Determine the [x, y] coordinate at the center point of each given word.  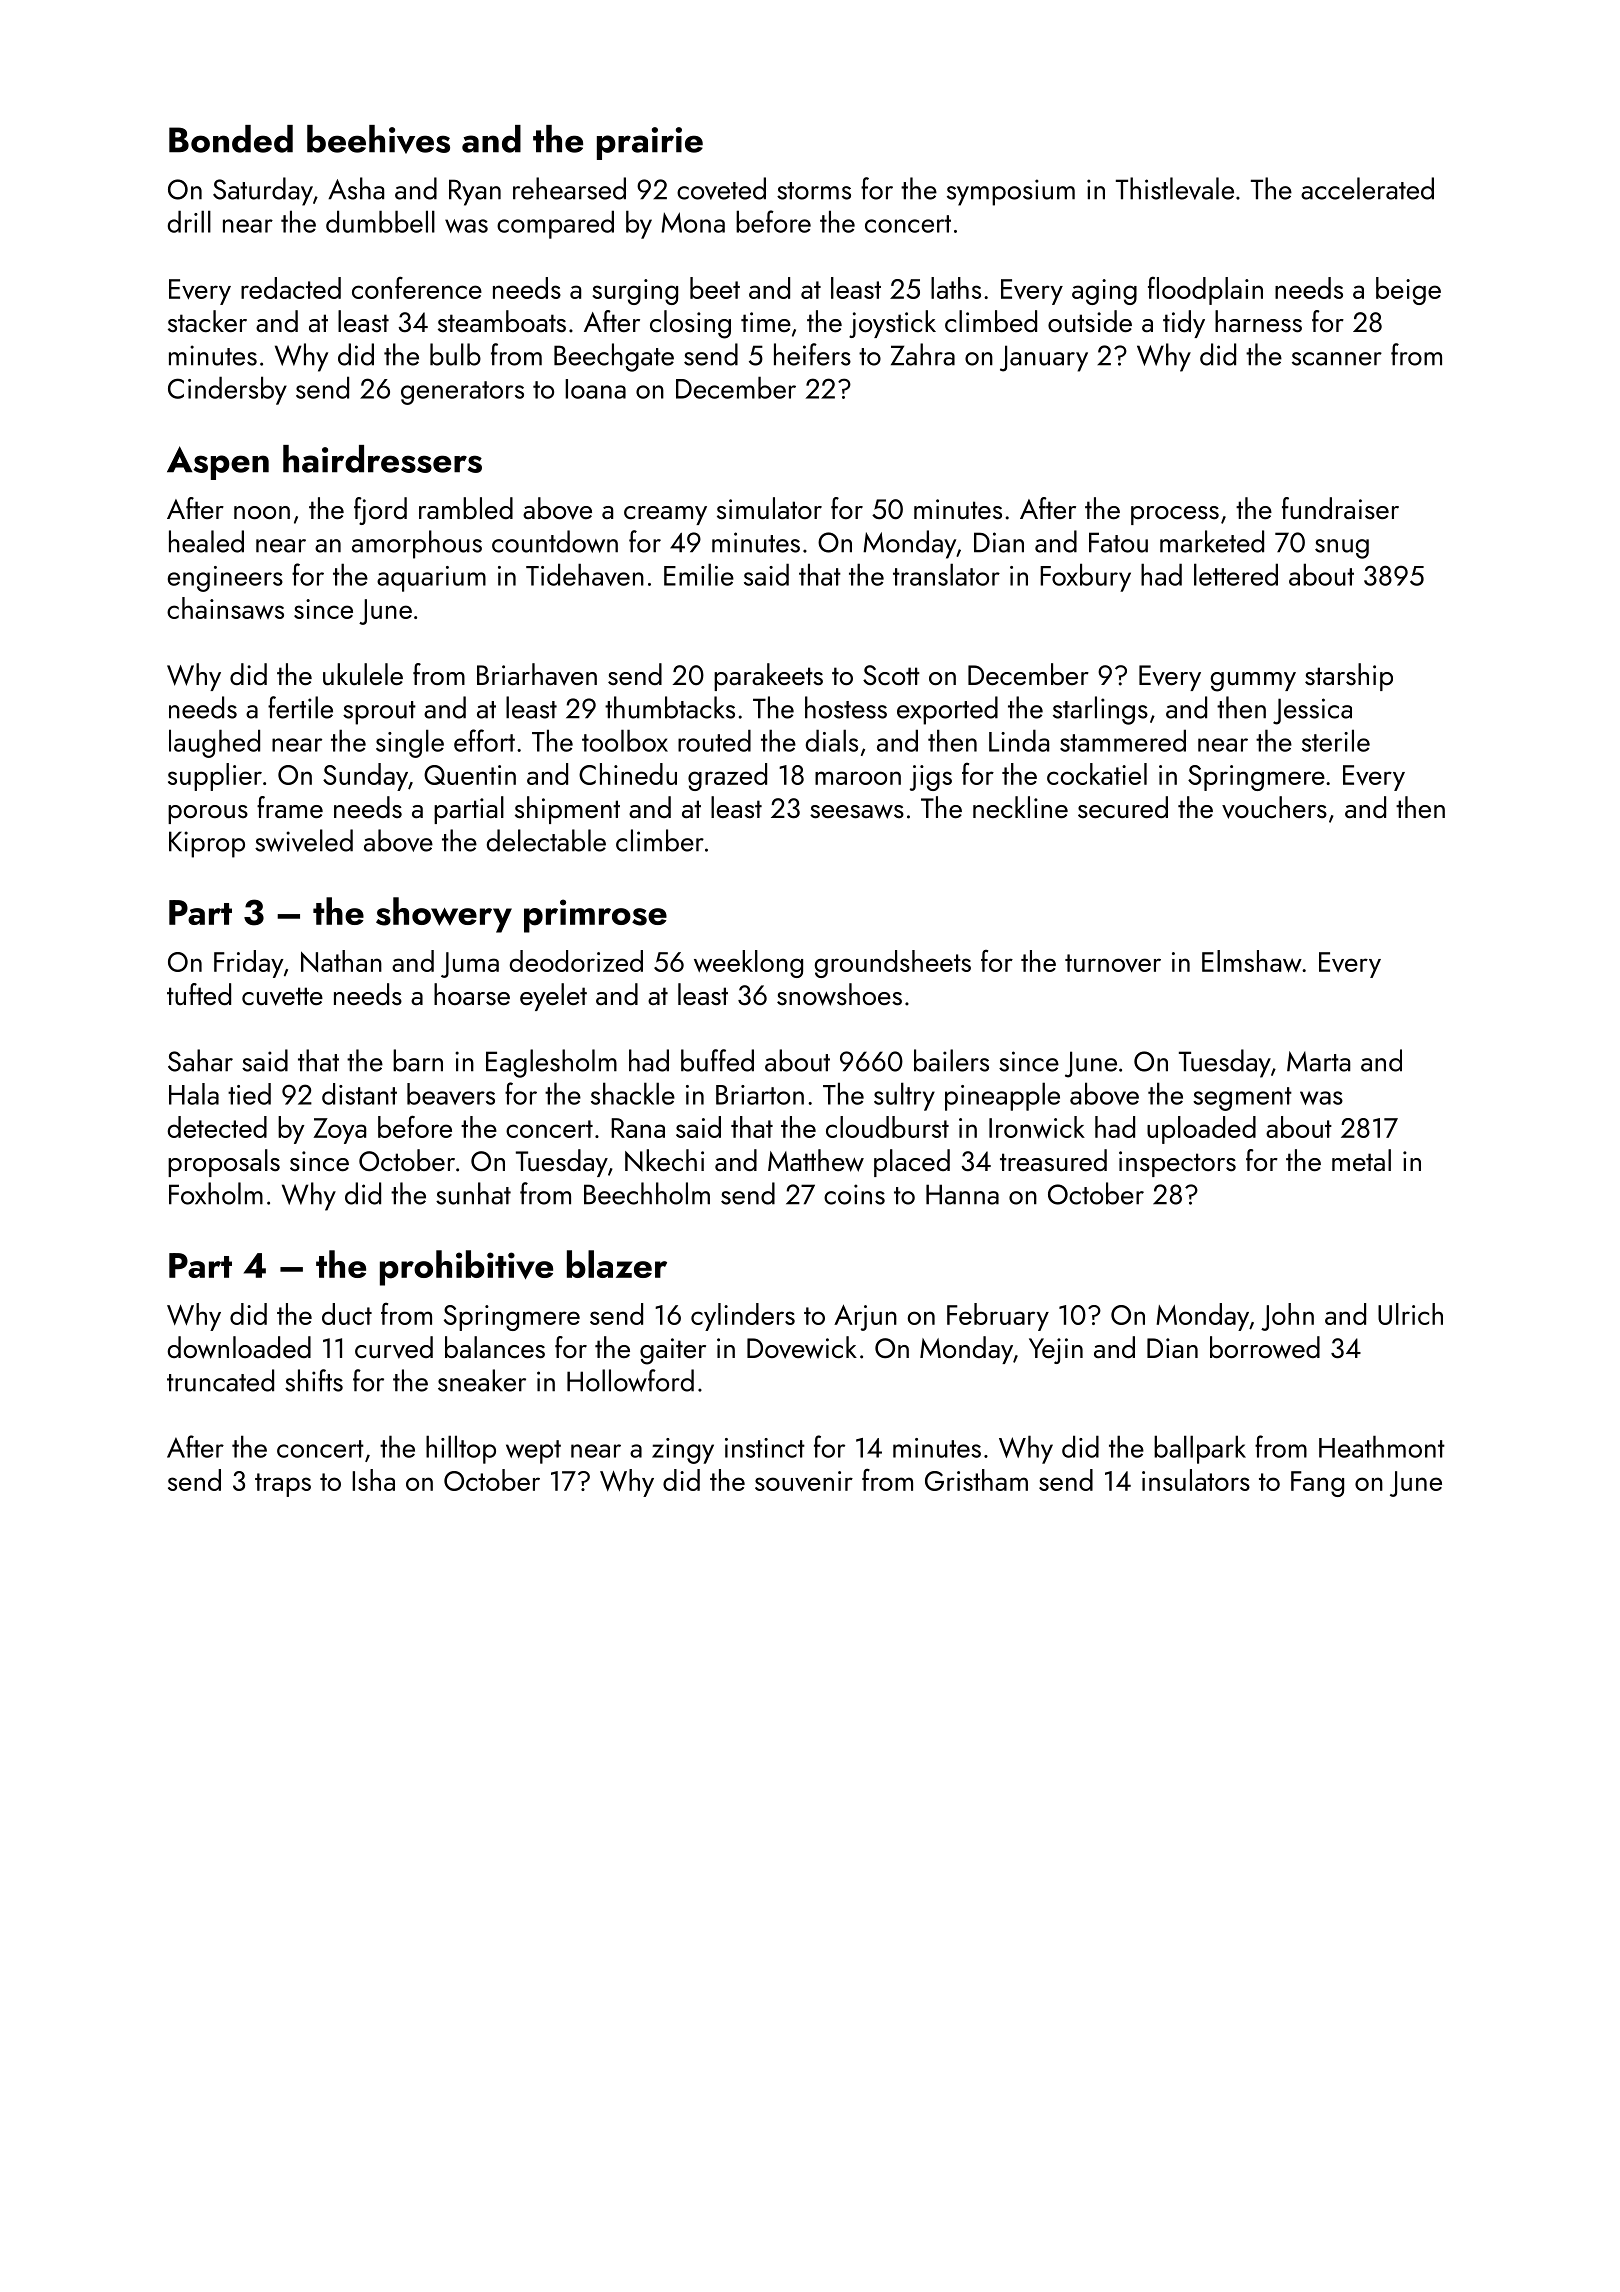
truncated [220, 1380]
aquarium [431, 579]
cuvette [282, 996]
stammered [1123, 740]
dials [832, 740]
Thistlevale [1175, 188]
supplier [215, 777]
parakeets [768, 677]
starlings [1100, 710]
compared [555, 224]
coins [854, 1194]
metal [1361, 1160]
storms [814, 191]
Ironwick [1037, 1127]
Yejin [1056, 1351]
